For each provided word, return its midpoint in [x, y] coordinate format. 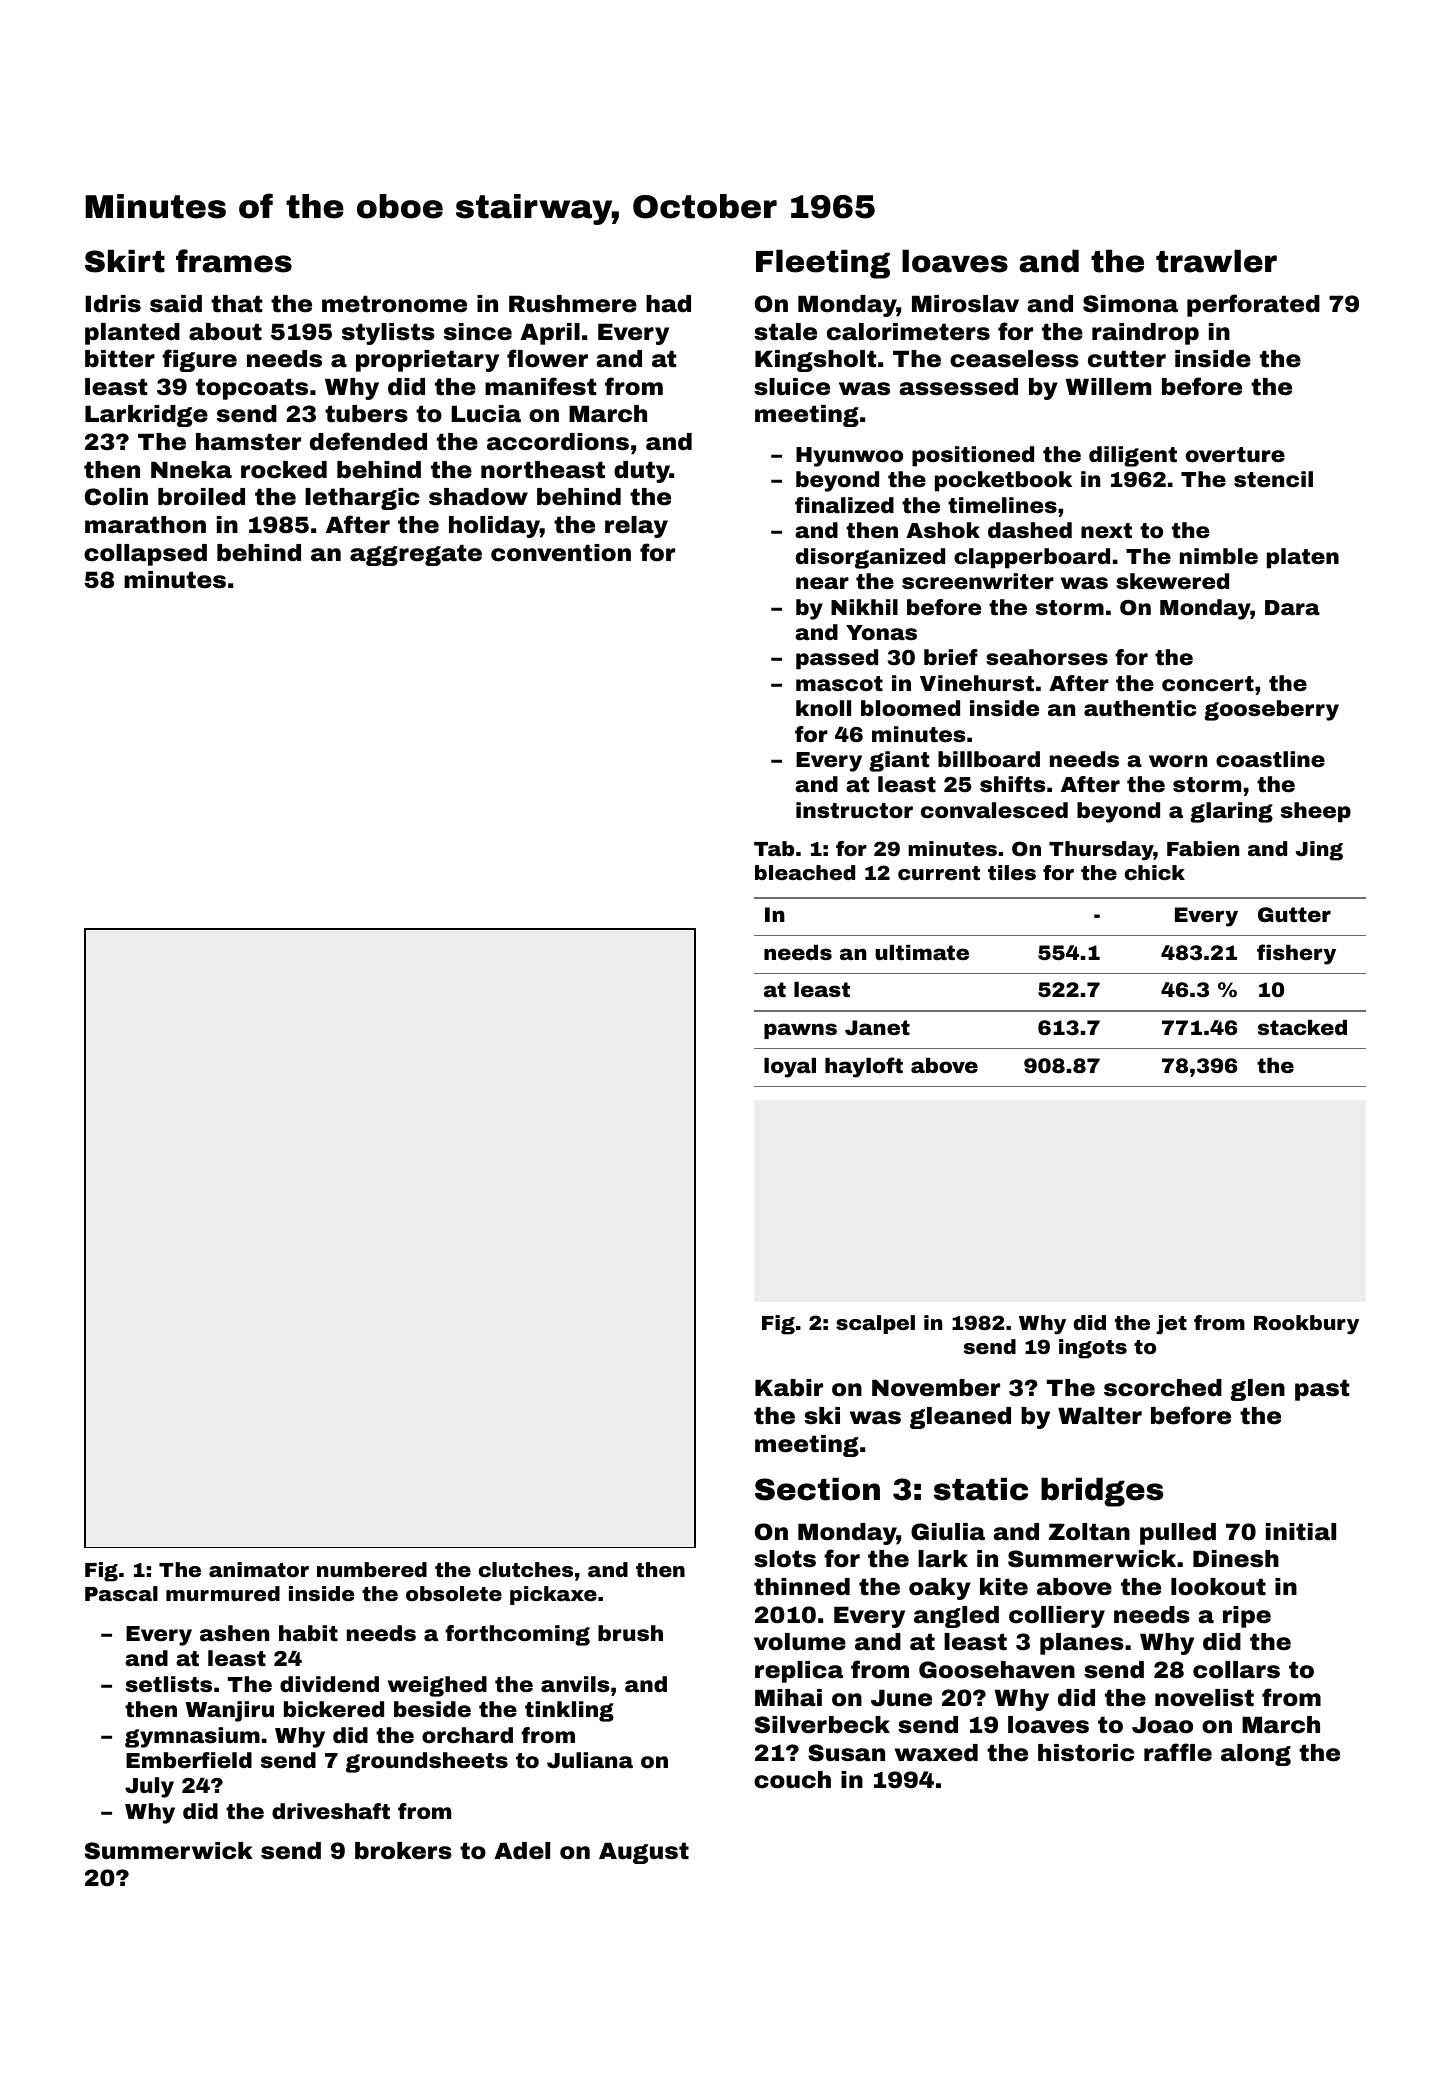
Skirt [125, 261]
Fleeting [823, 264]
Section [817, 1489]
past [1322, 1390]
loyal [790, 1068]
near [822, 583]
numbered [372, 1569]
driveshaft [331, 1811]
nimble [1219, 556]
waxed [936, 1753]
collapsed [145, 555]
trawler [1216, 261]
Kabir [789, 1388]
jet [1171, 1325]
